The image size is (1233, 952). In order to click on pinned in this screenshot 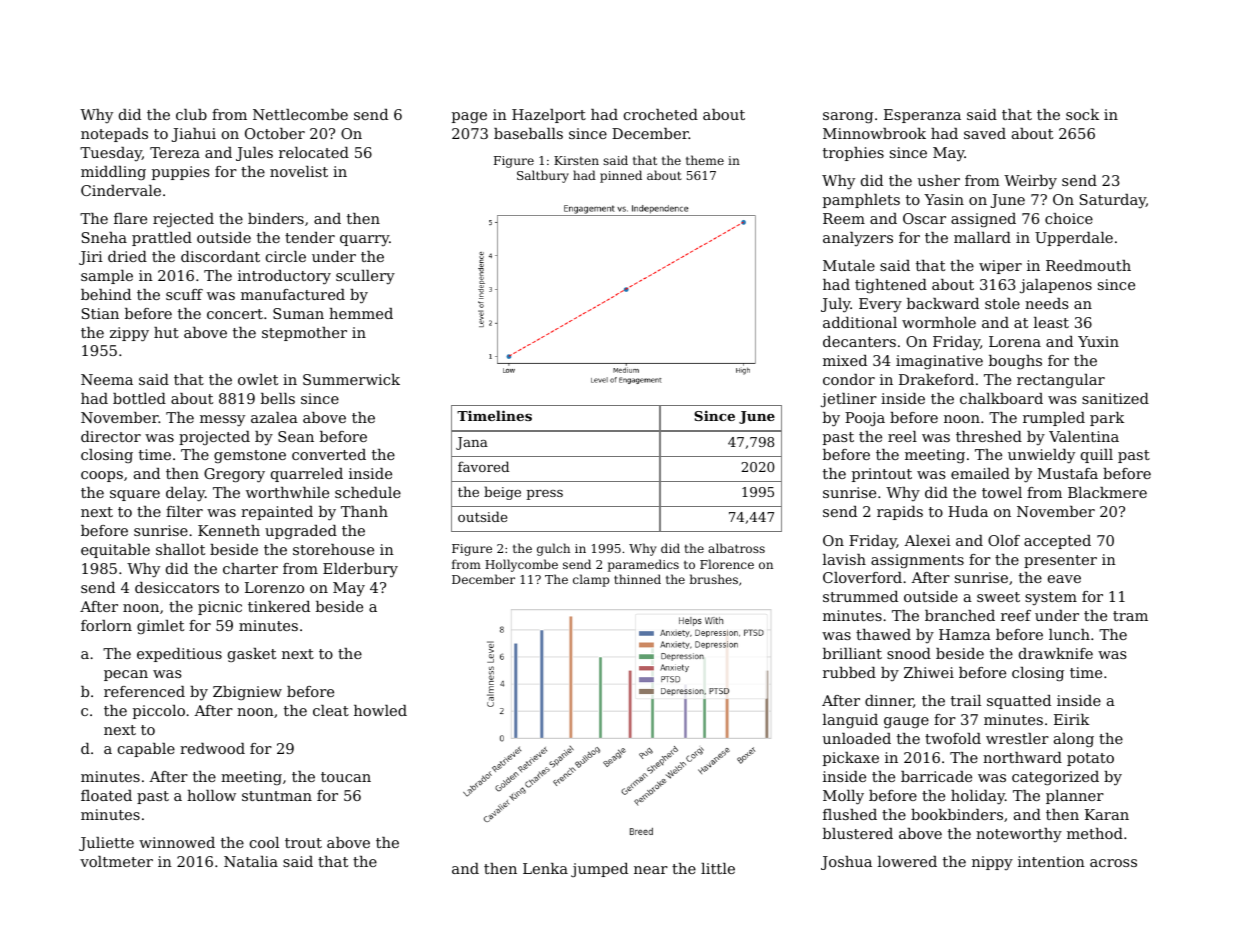, I will do `click(621, 176)`.
